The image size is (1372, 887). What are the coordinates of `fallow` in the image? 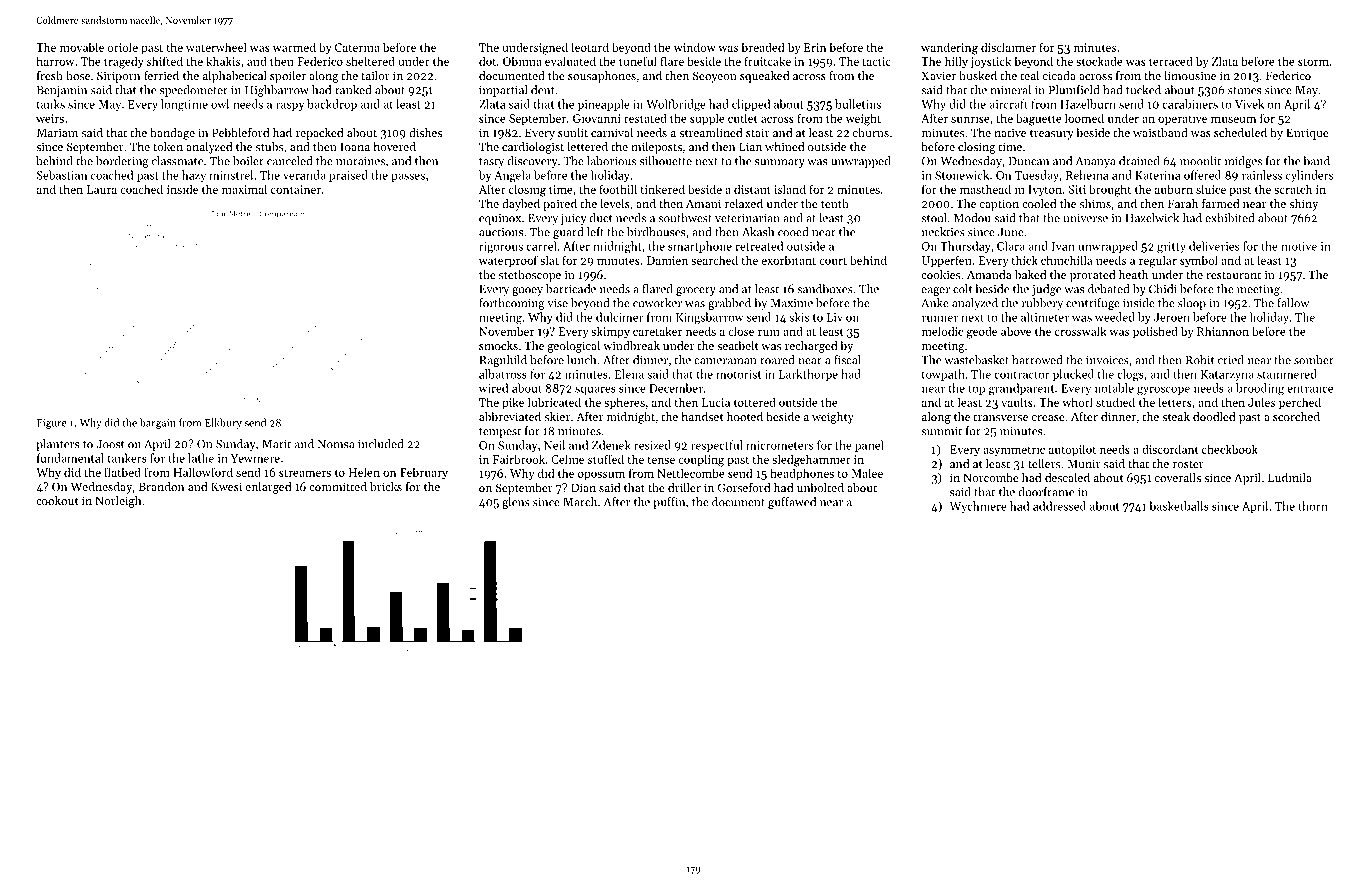 It's located at (1293, 303).
